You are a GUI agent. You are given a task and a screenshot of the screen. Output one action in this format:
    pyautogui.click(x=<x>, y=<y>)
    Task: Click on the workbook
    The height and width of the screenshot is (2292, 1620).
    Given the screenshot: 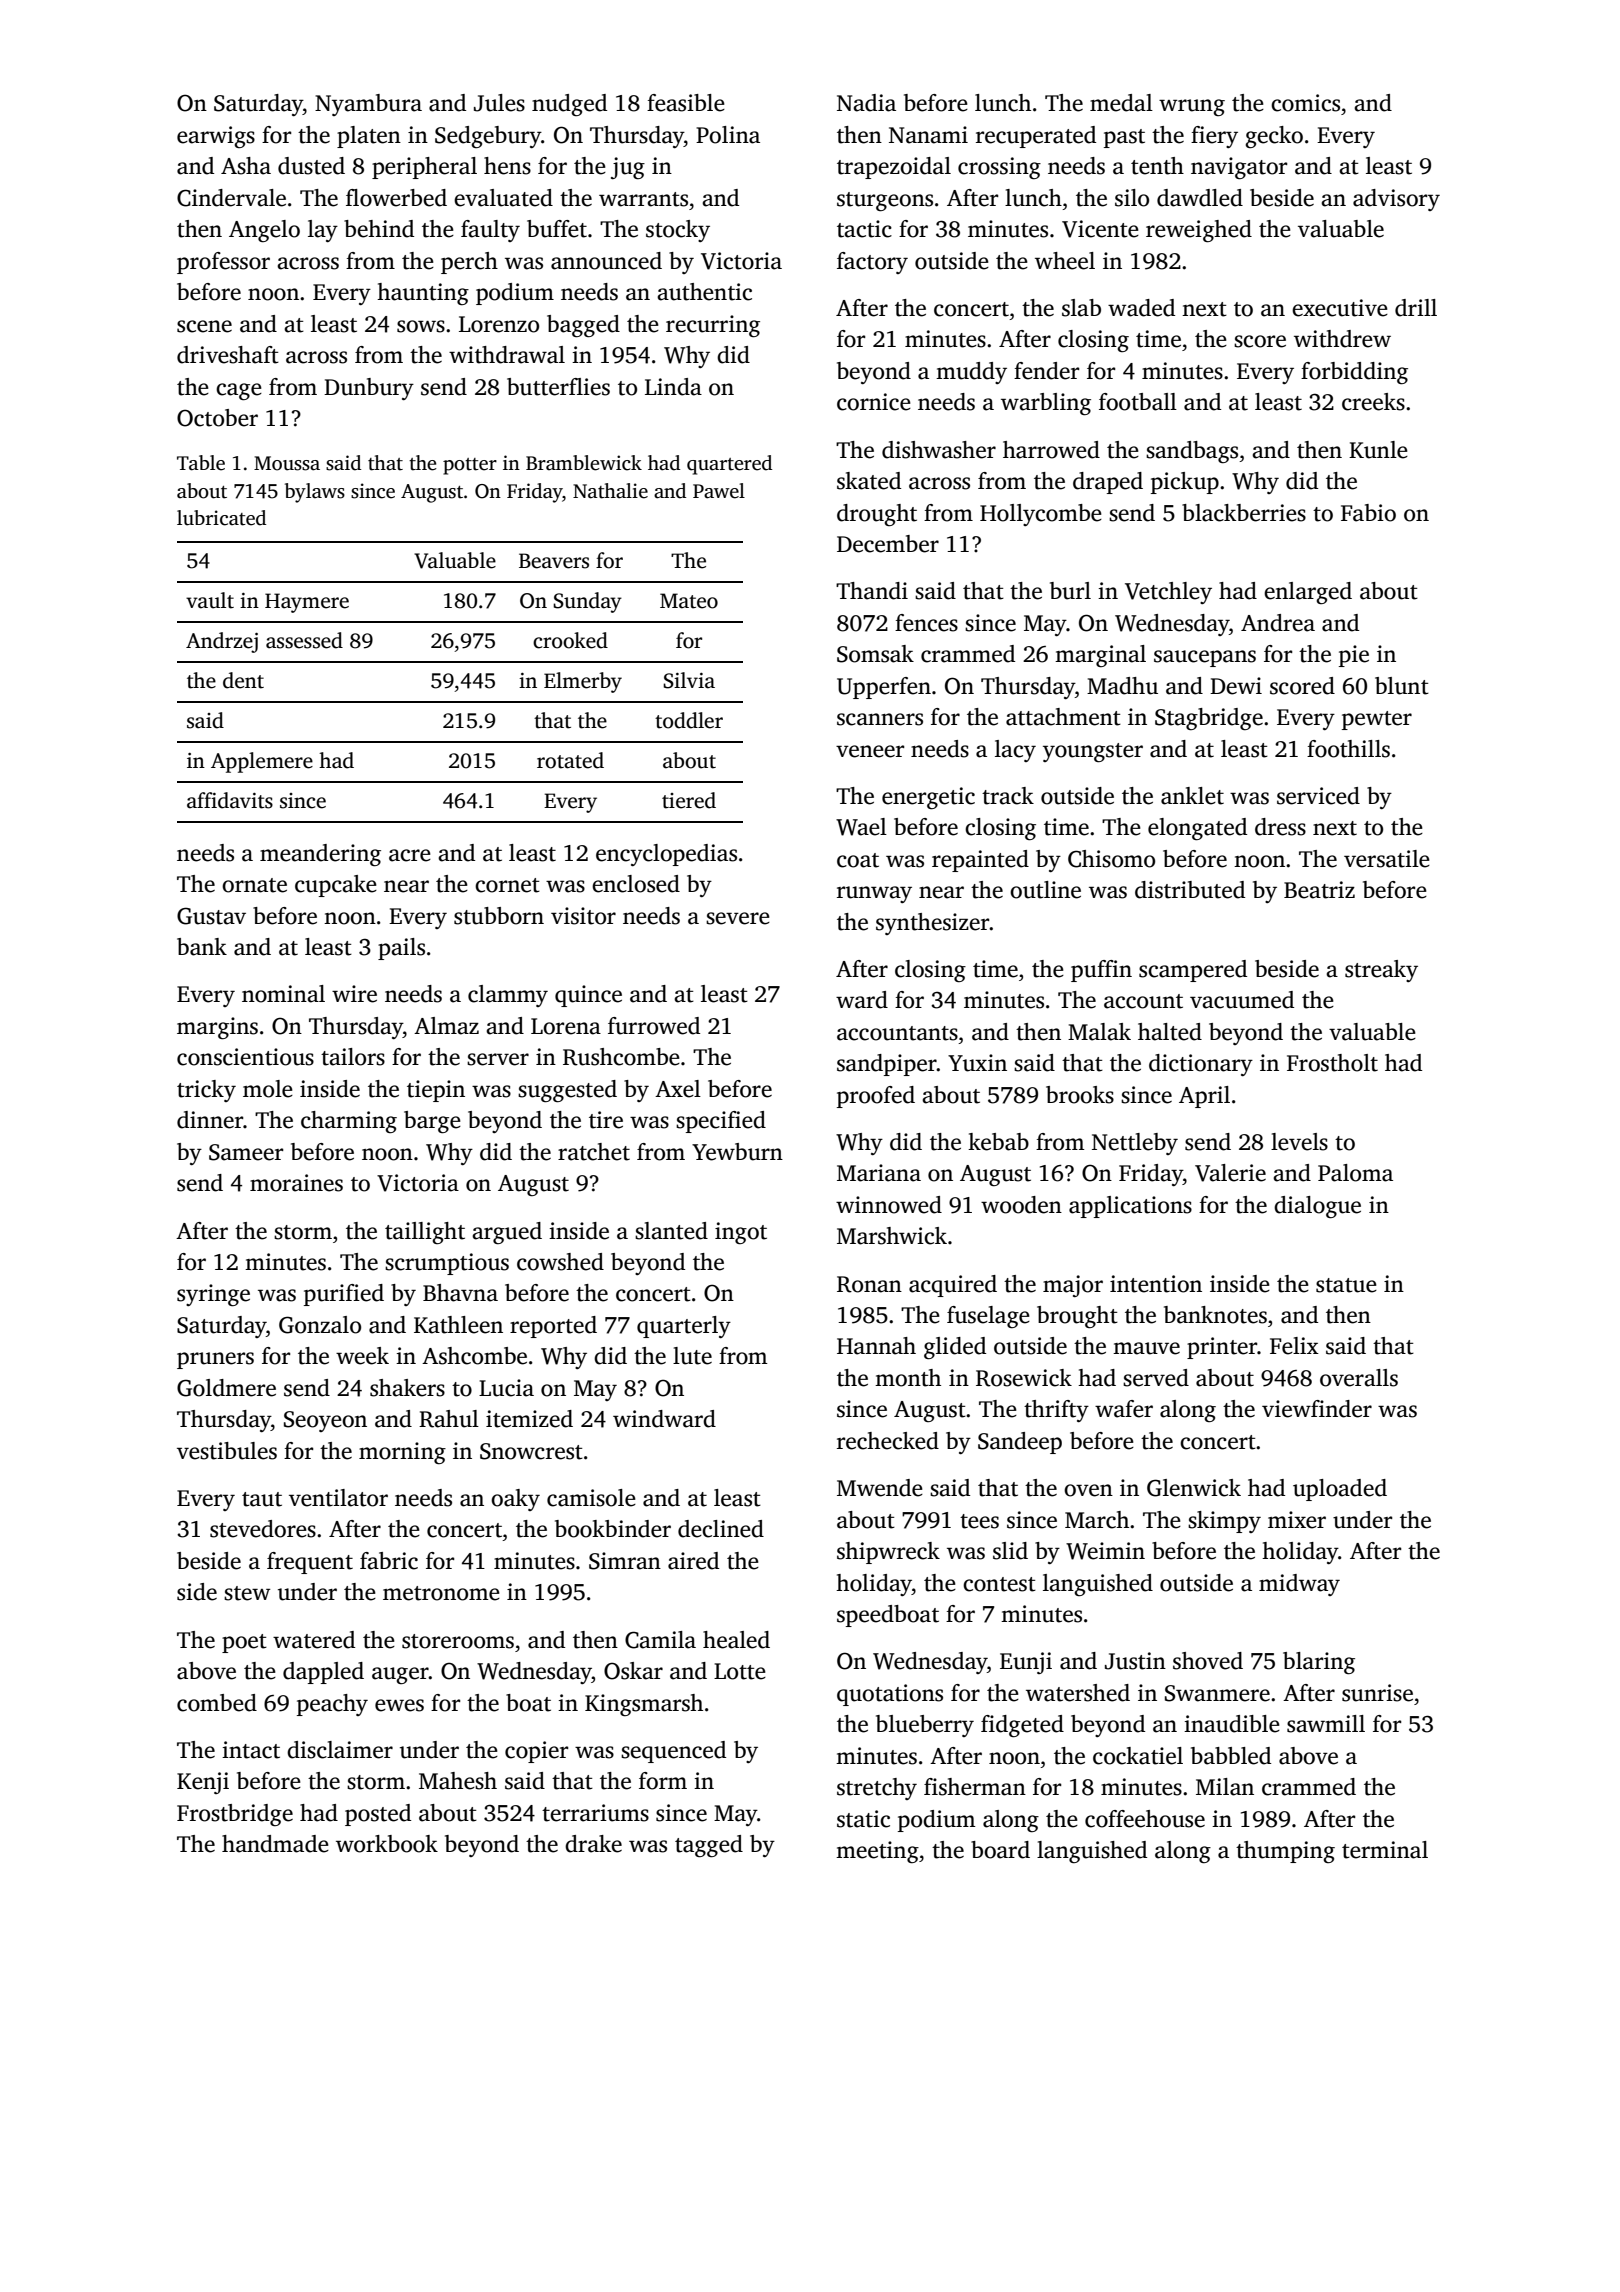 What is the action you would take?
    pyautogui.click(x=387, y=1844)
